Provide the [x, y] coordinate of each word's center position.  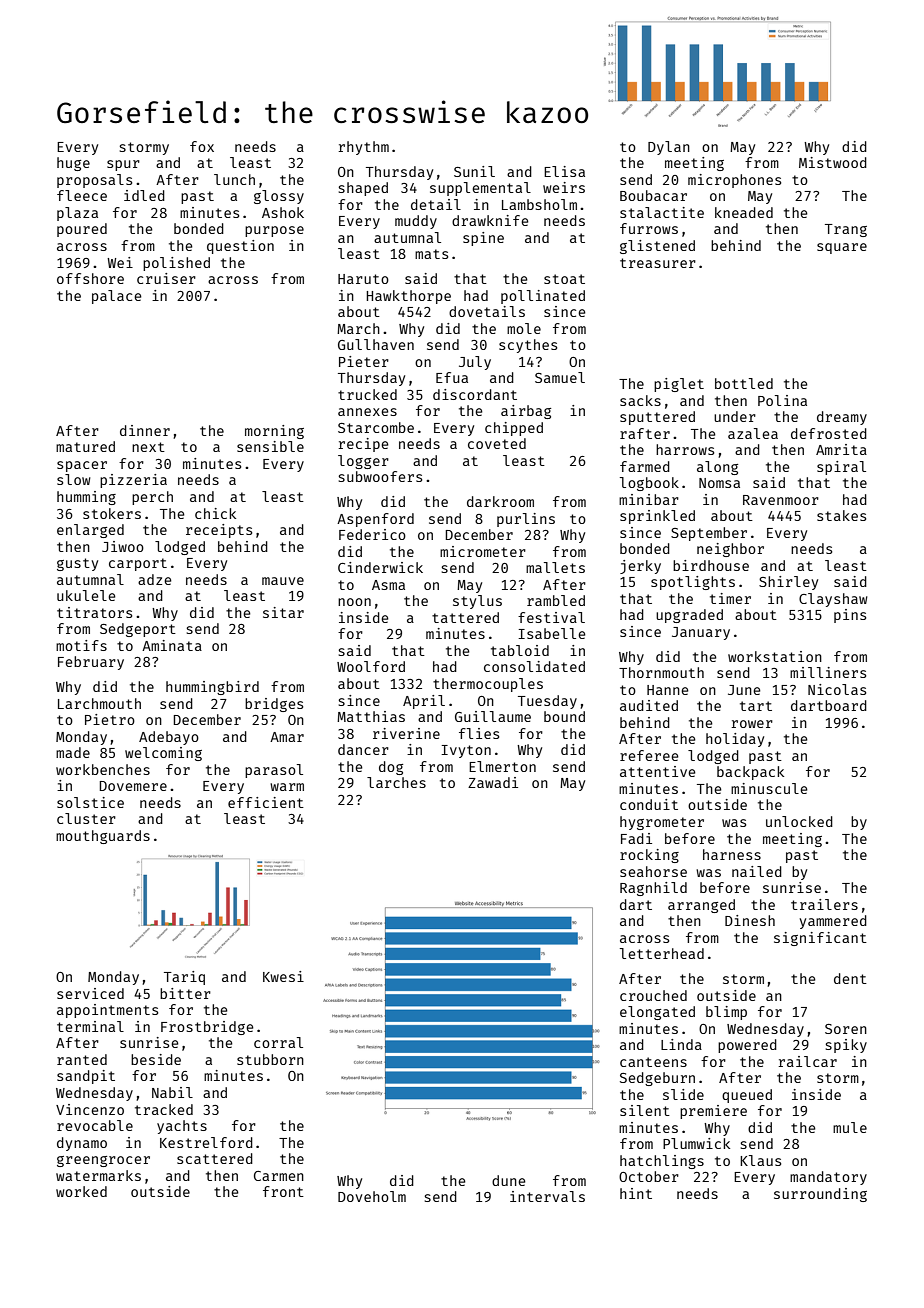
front [283, 1191]
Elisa [564, 171]
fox [202, 146]
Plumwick [696, 1143]
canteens [653, 1062]
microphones [734, 181]
